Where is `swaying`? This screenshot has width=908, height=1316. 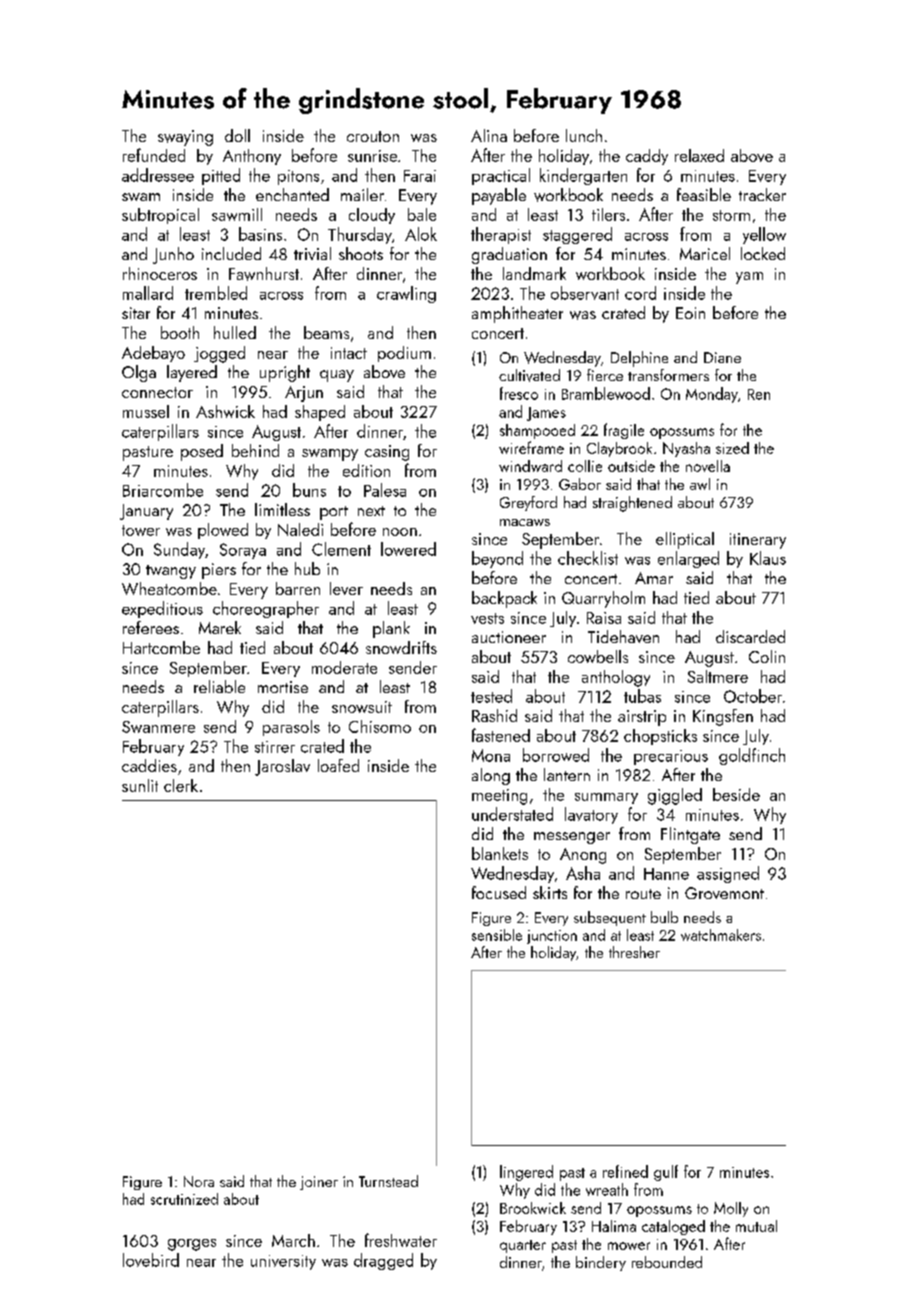 swaying is located at coordinates (185, 138).
